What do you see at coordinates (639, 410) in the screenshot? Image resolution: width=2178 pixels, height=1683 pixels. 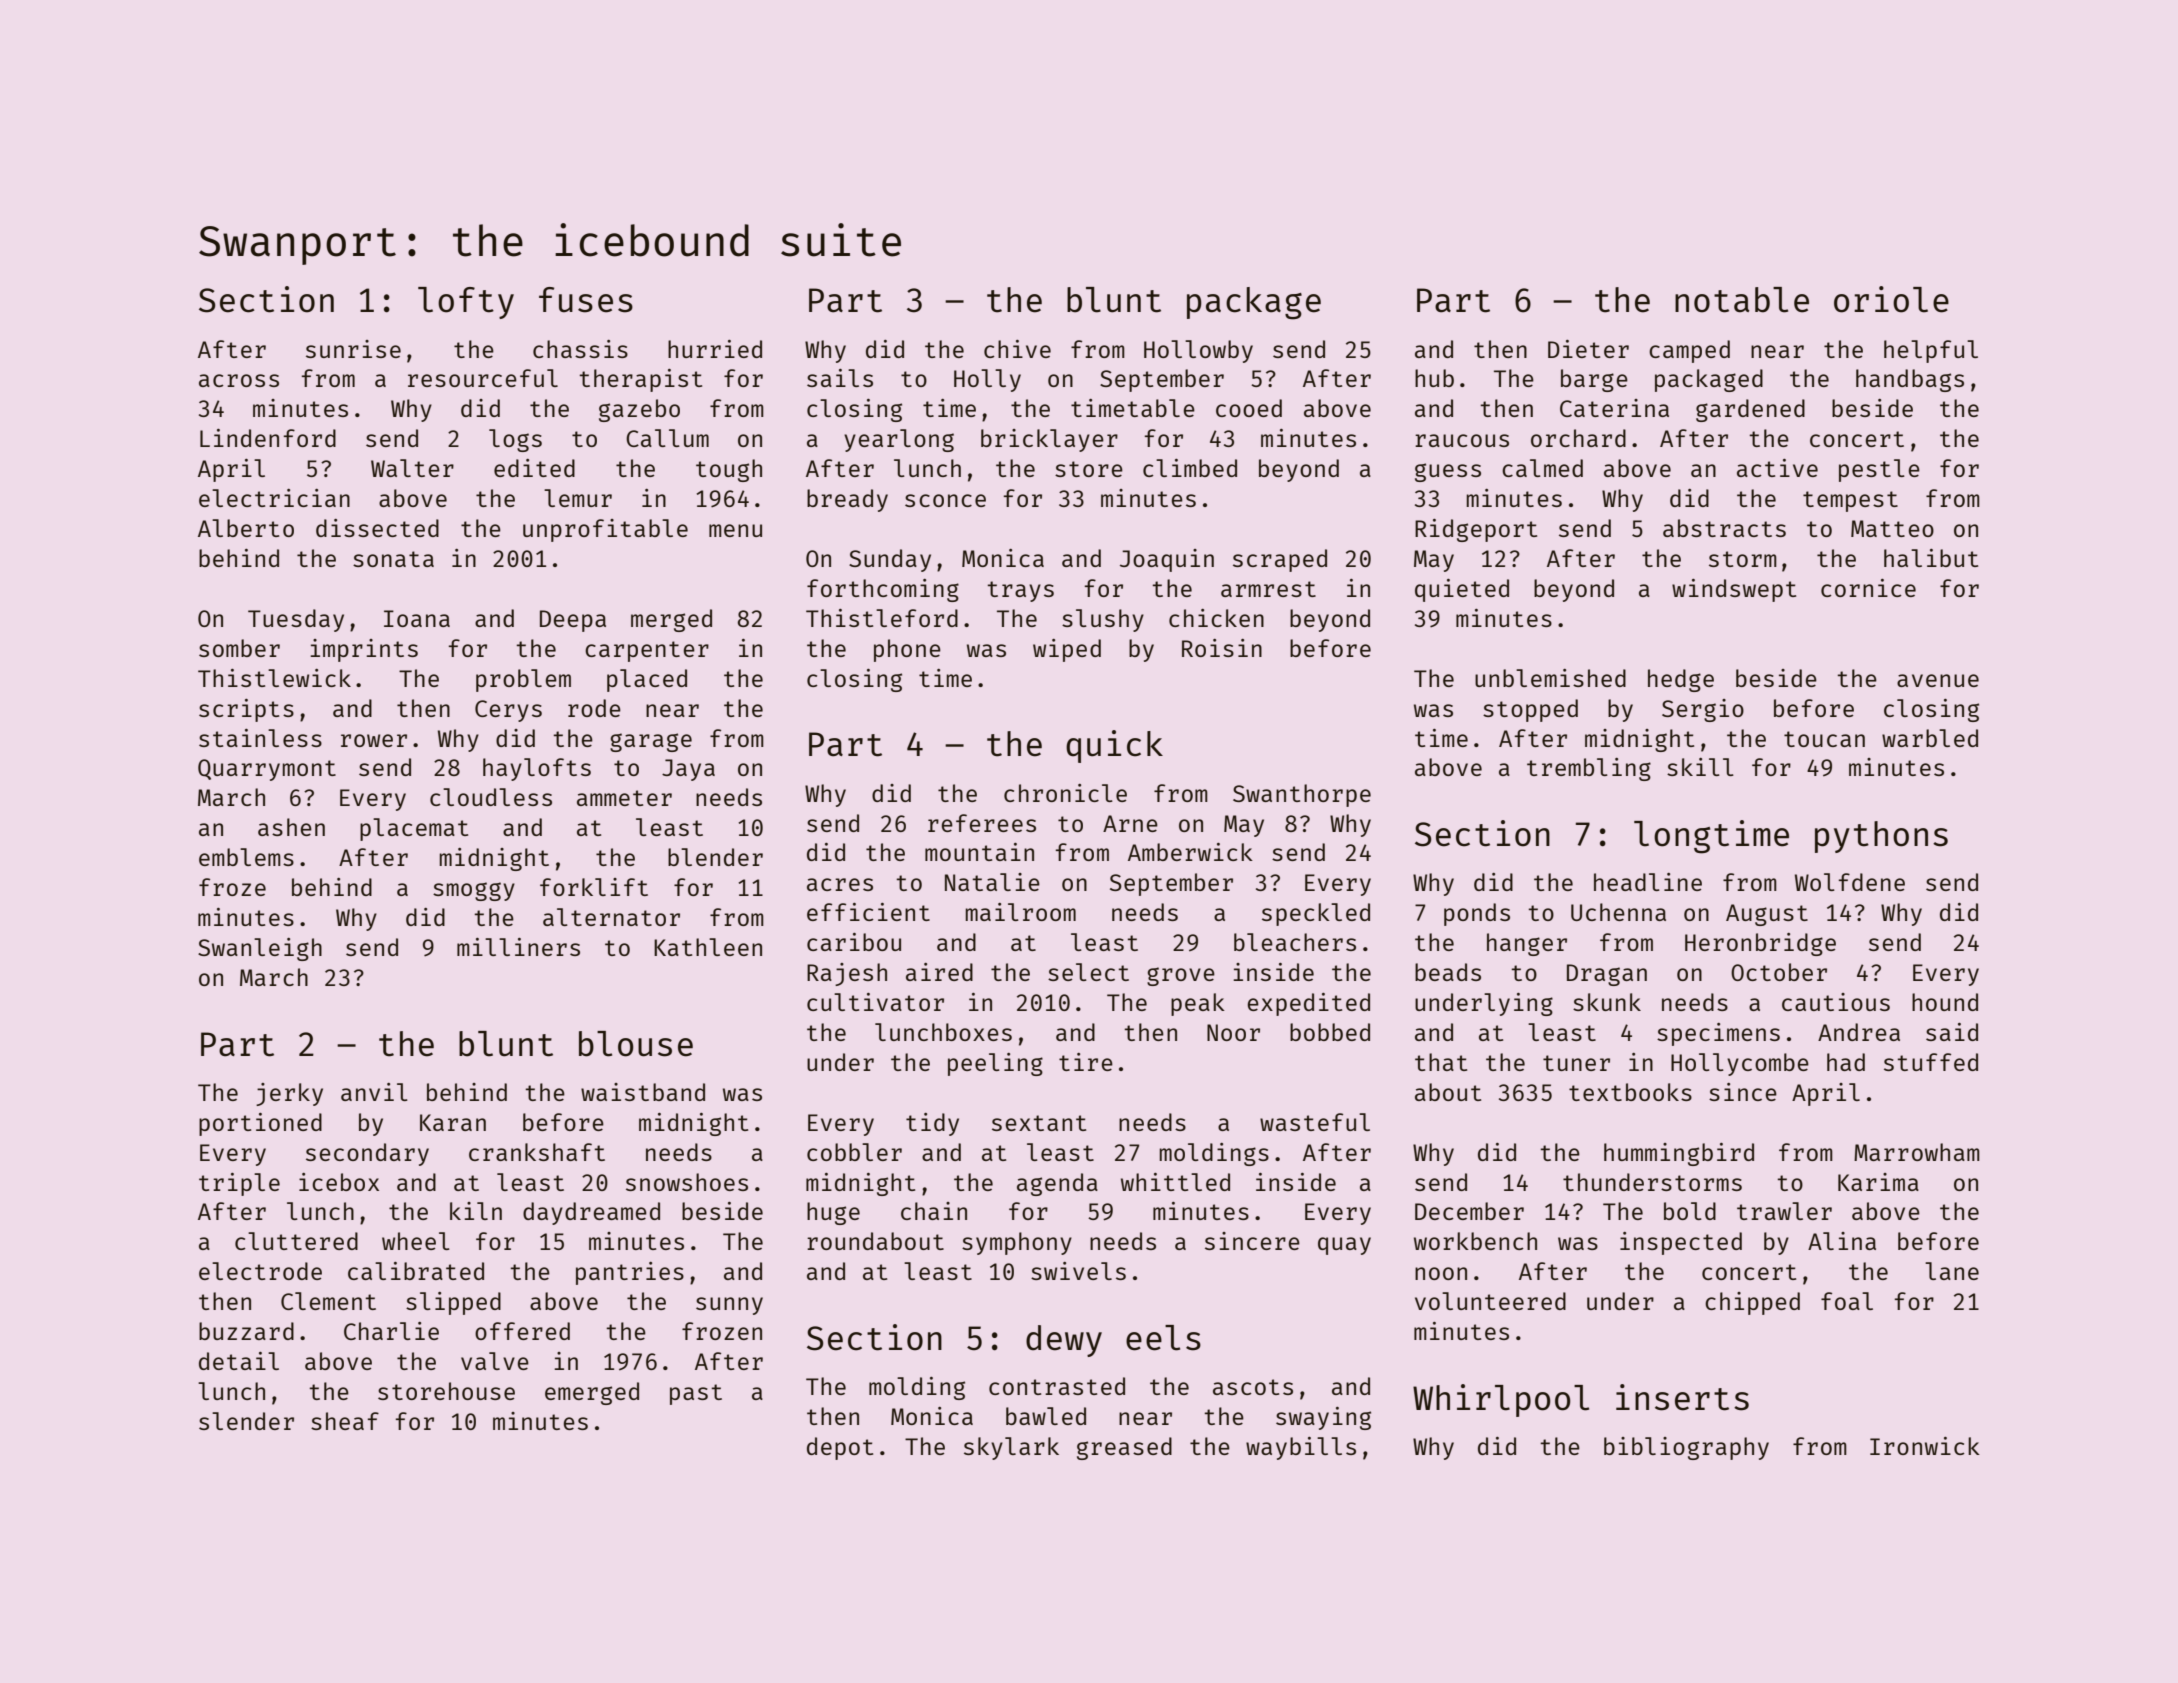 I see `gazebo` at bounding box center [639, 410].
